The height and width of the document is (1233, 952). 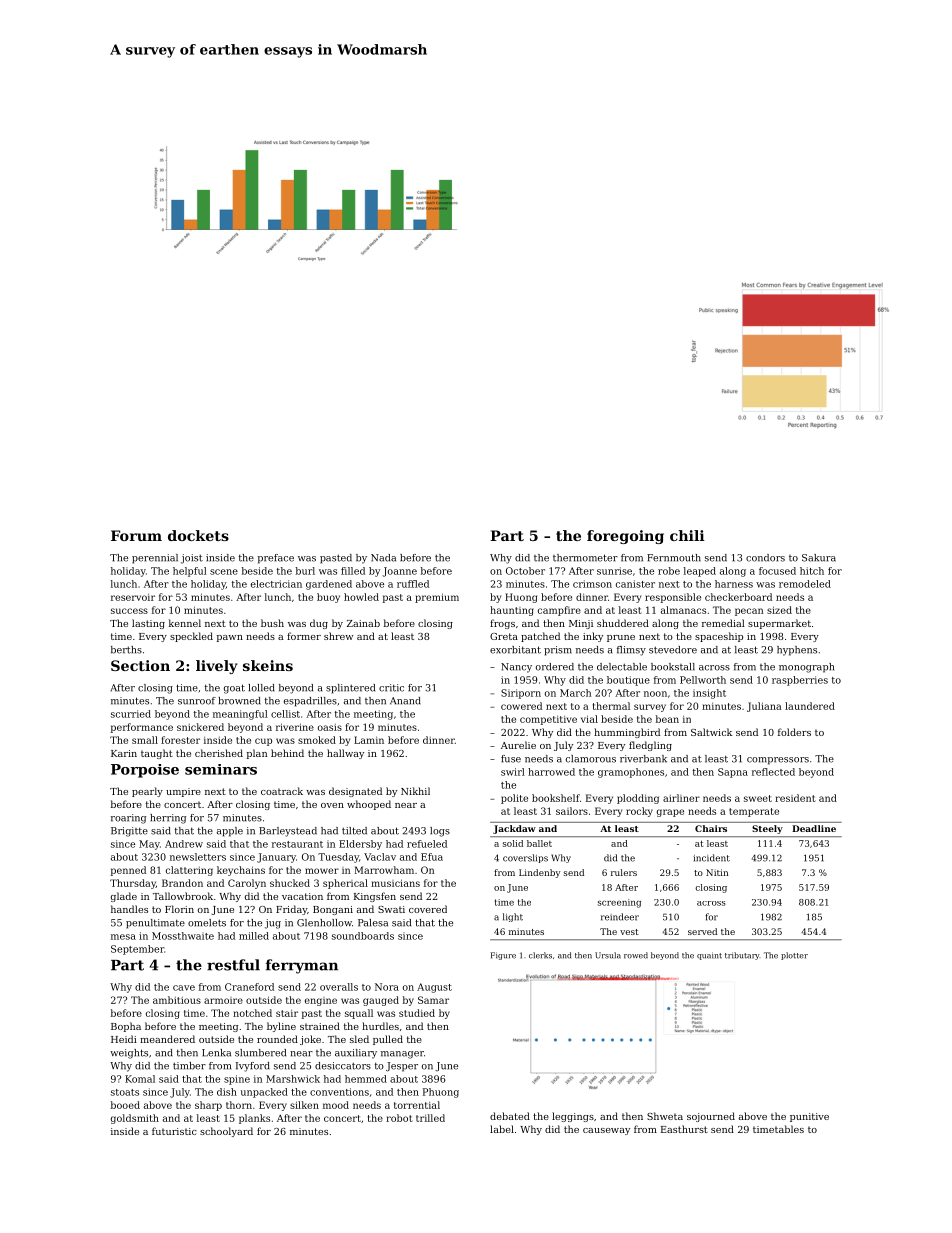 What do you see at coordinates (140, 1079) in the document?
I see `Komal` at bounding box center [140, 1079].
